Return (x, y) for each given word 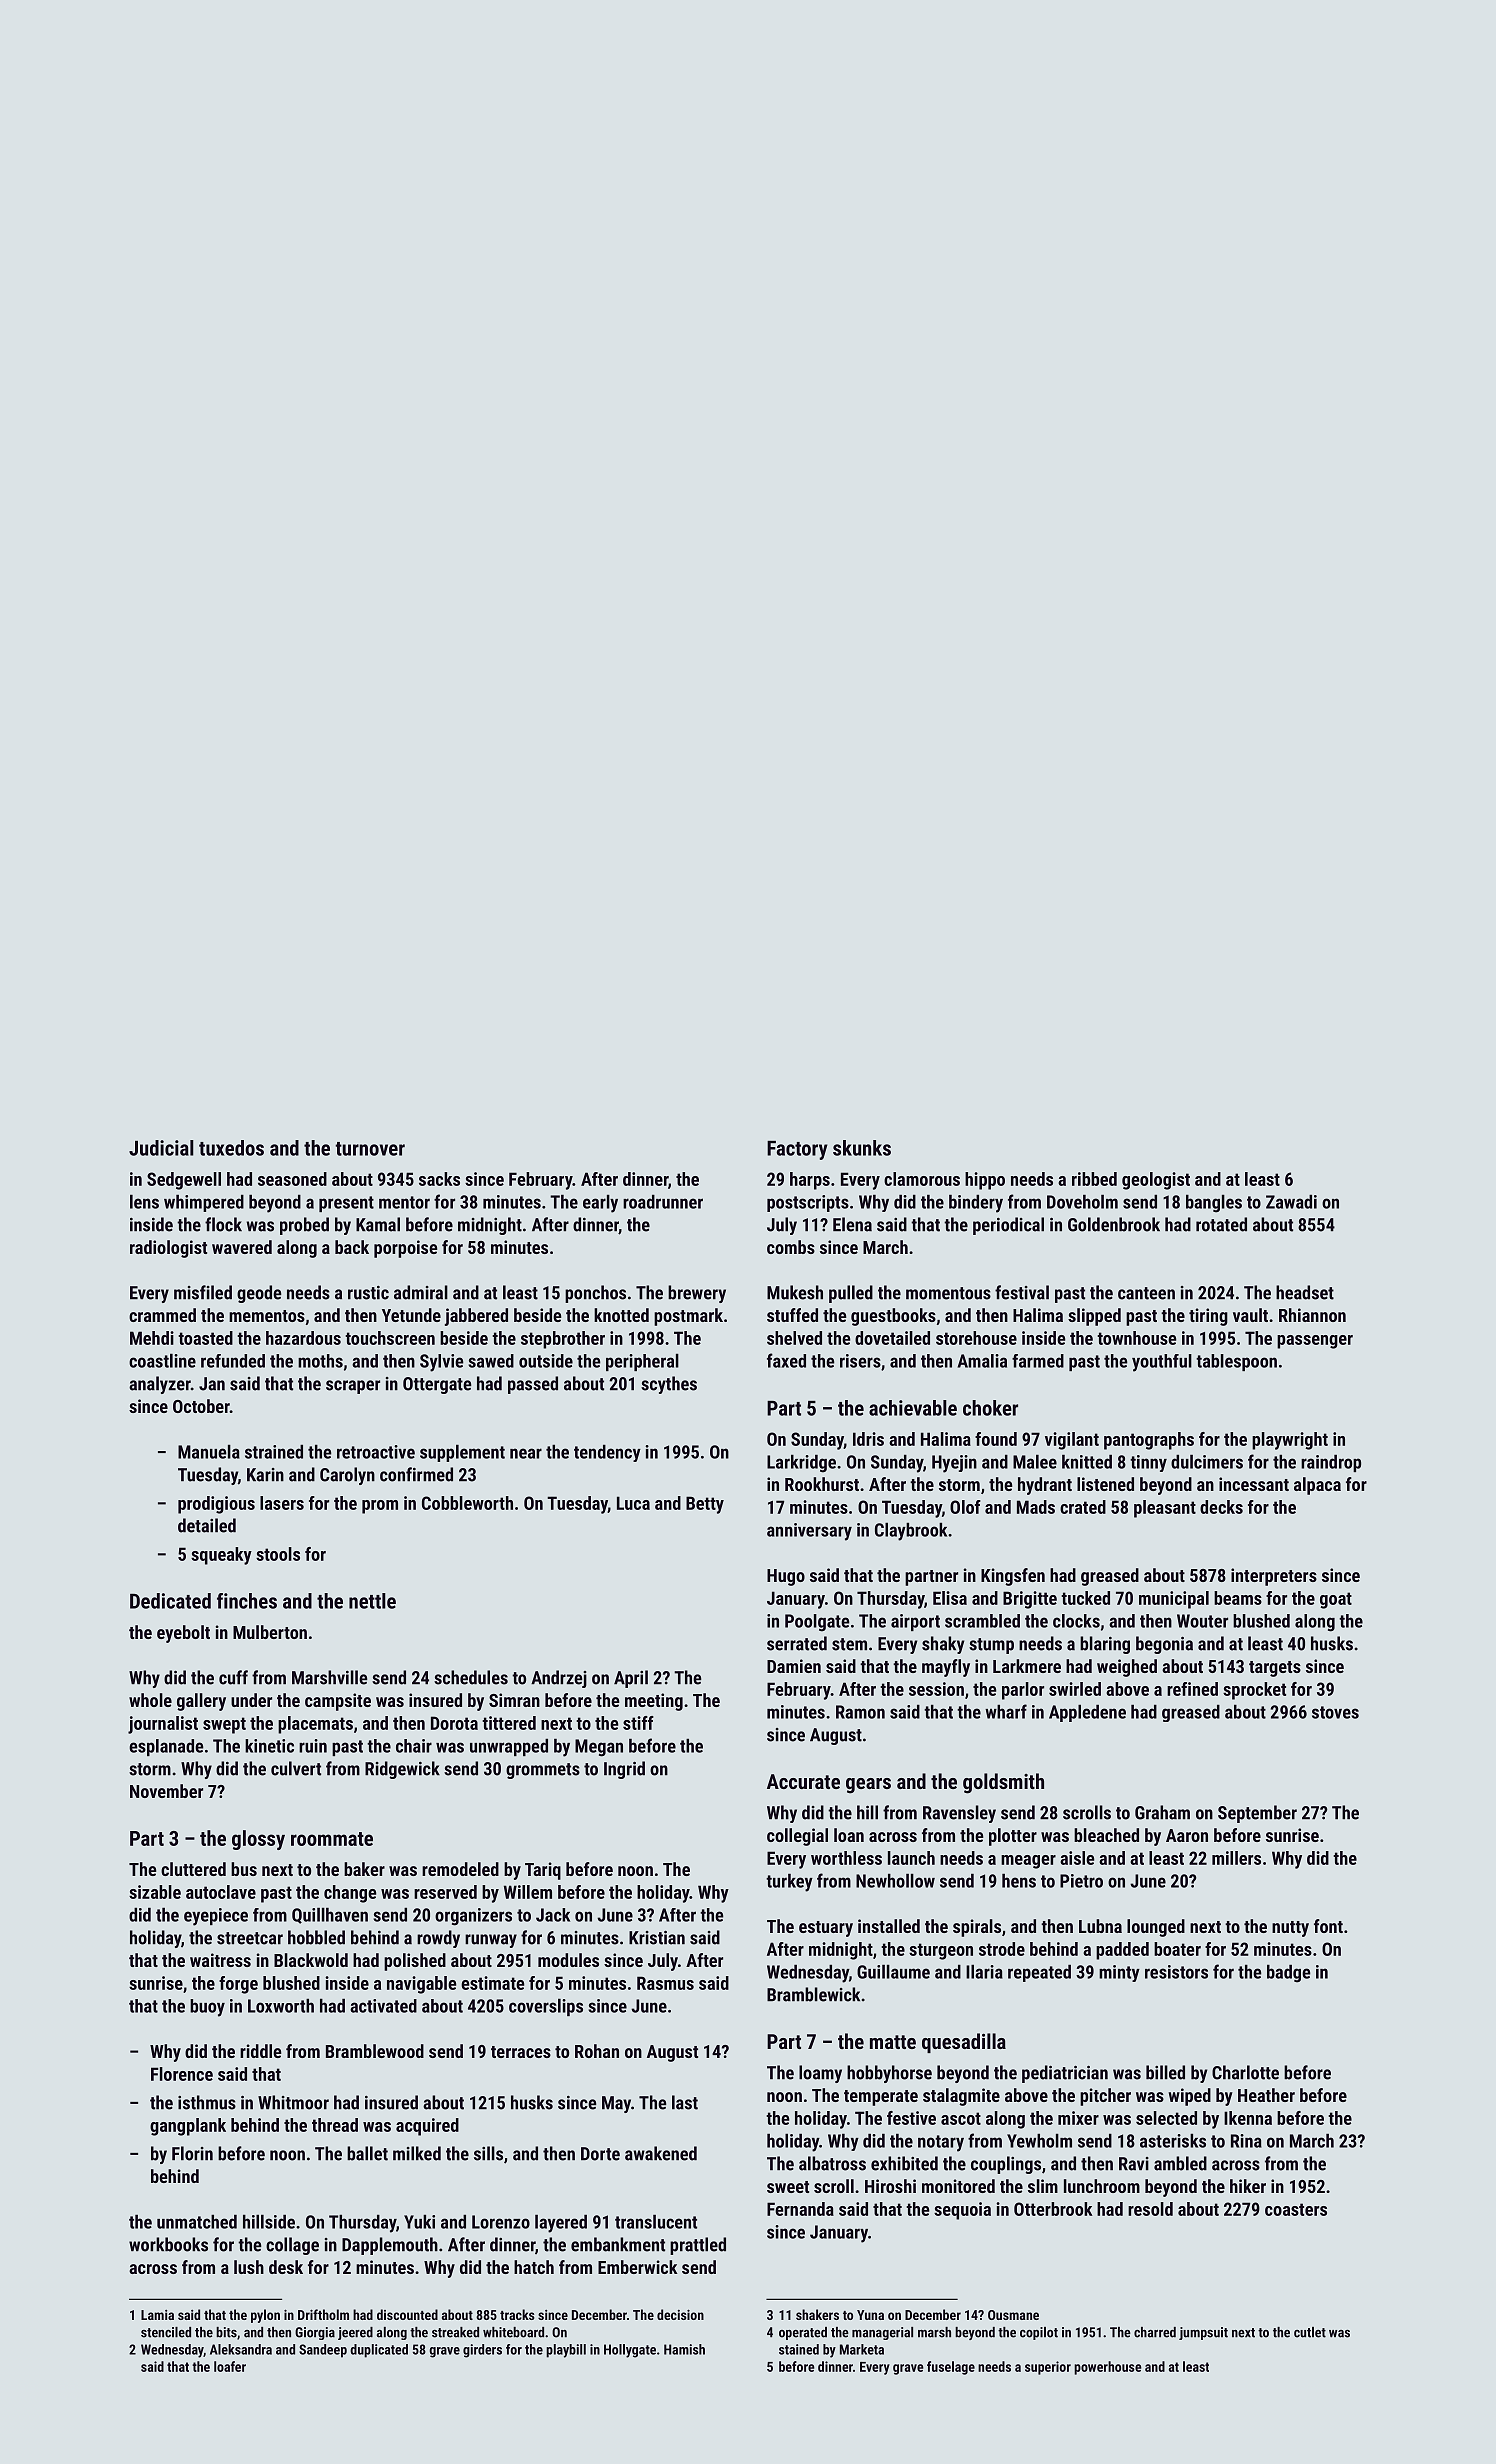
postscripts (808, 1203)
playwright (1290, 1441)
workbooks (168, 2244)
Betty (705, 1505)
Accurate (803, 1781)
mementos (267, 1316)
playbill (566, 2351)
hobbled (316, 1937)
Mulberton (270, 1632)
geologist (1156, 1181)
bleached (1106, 1835)
